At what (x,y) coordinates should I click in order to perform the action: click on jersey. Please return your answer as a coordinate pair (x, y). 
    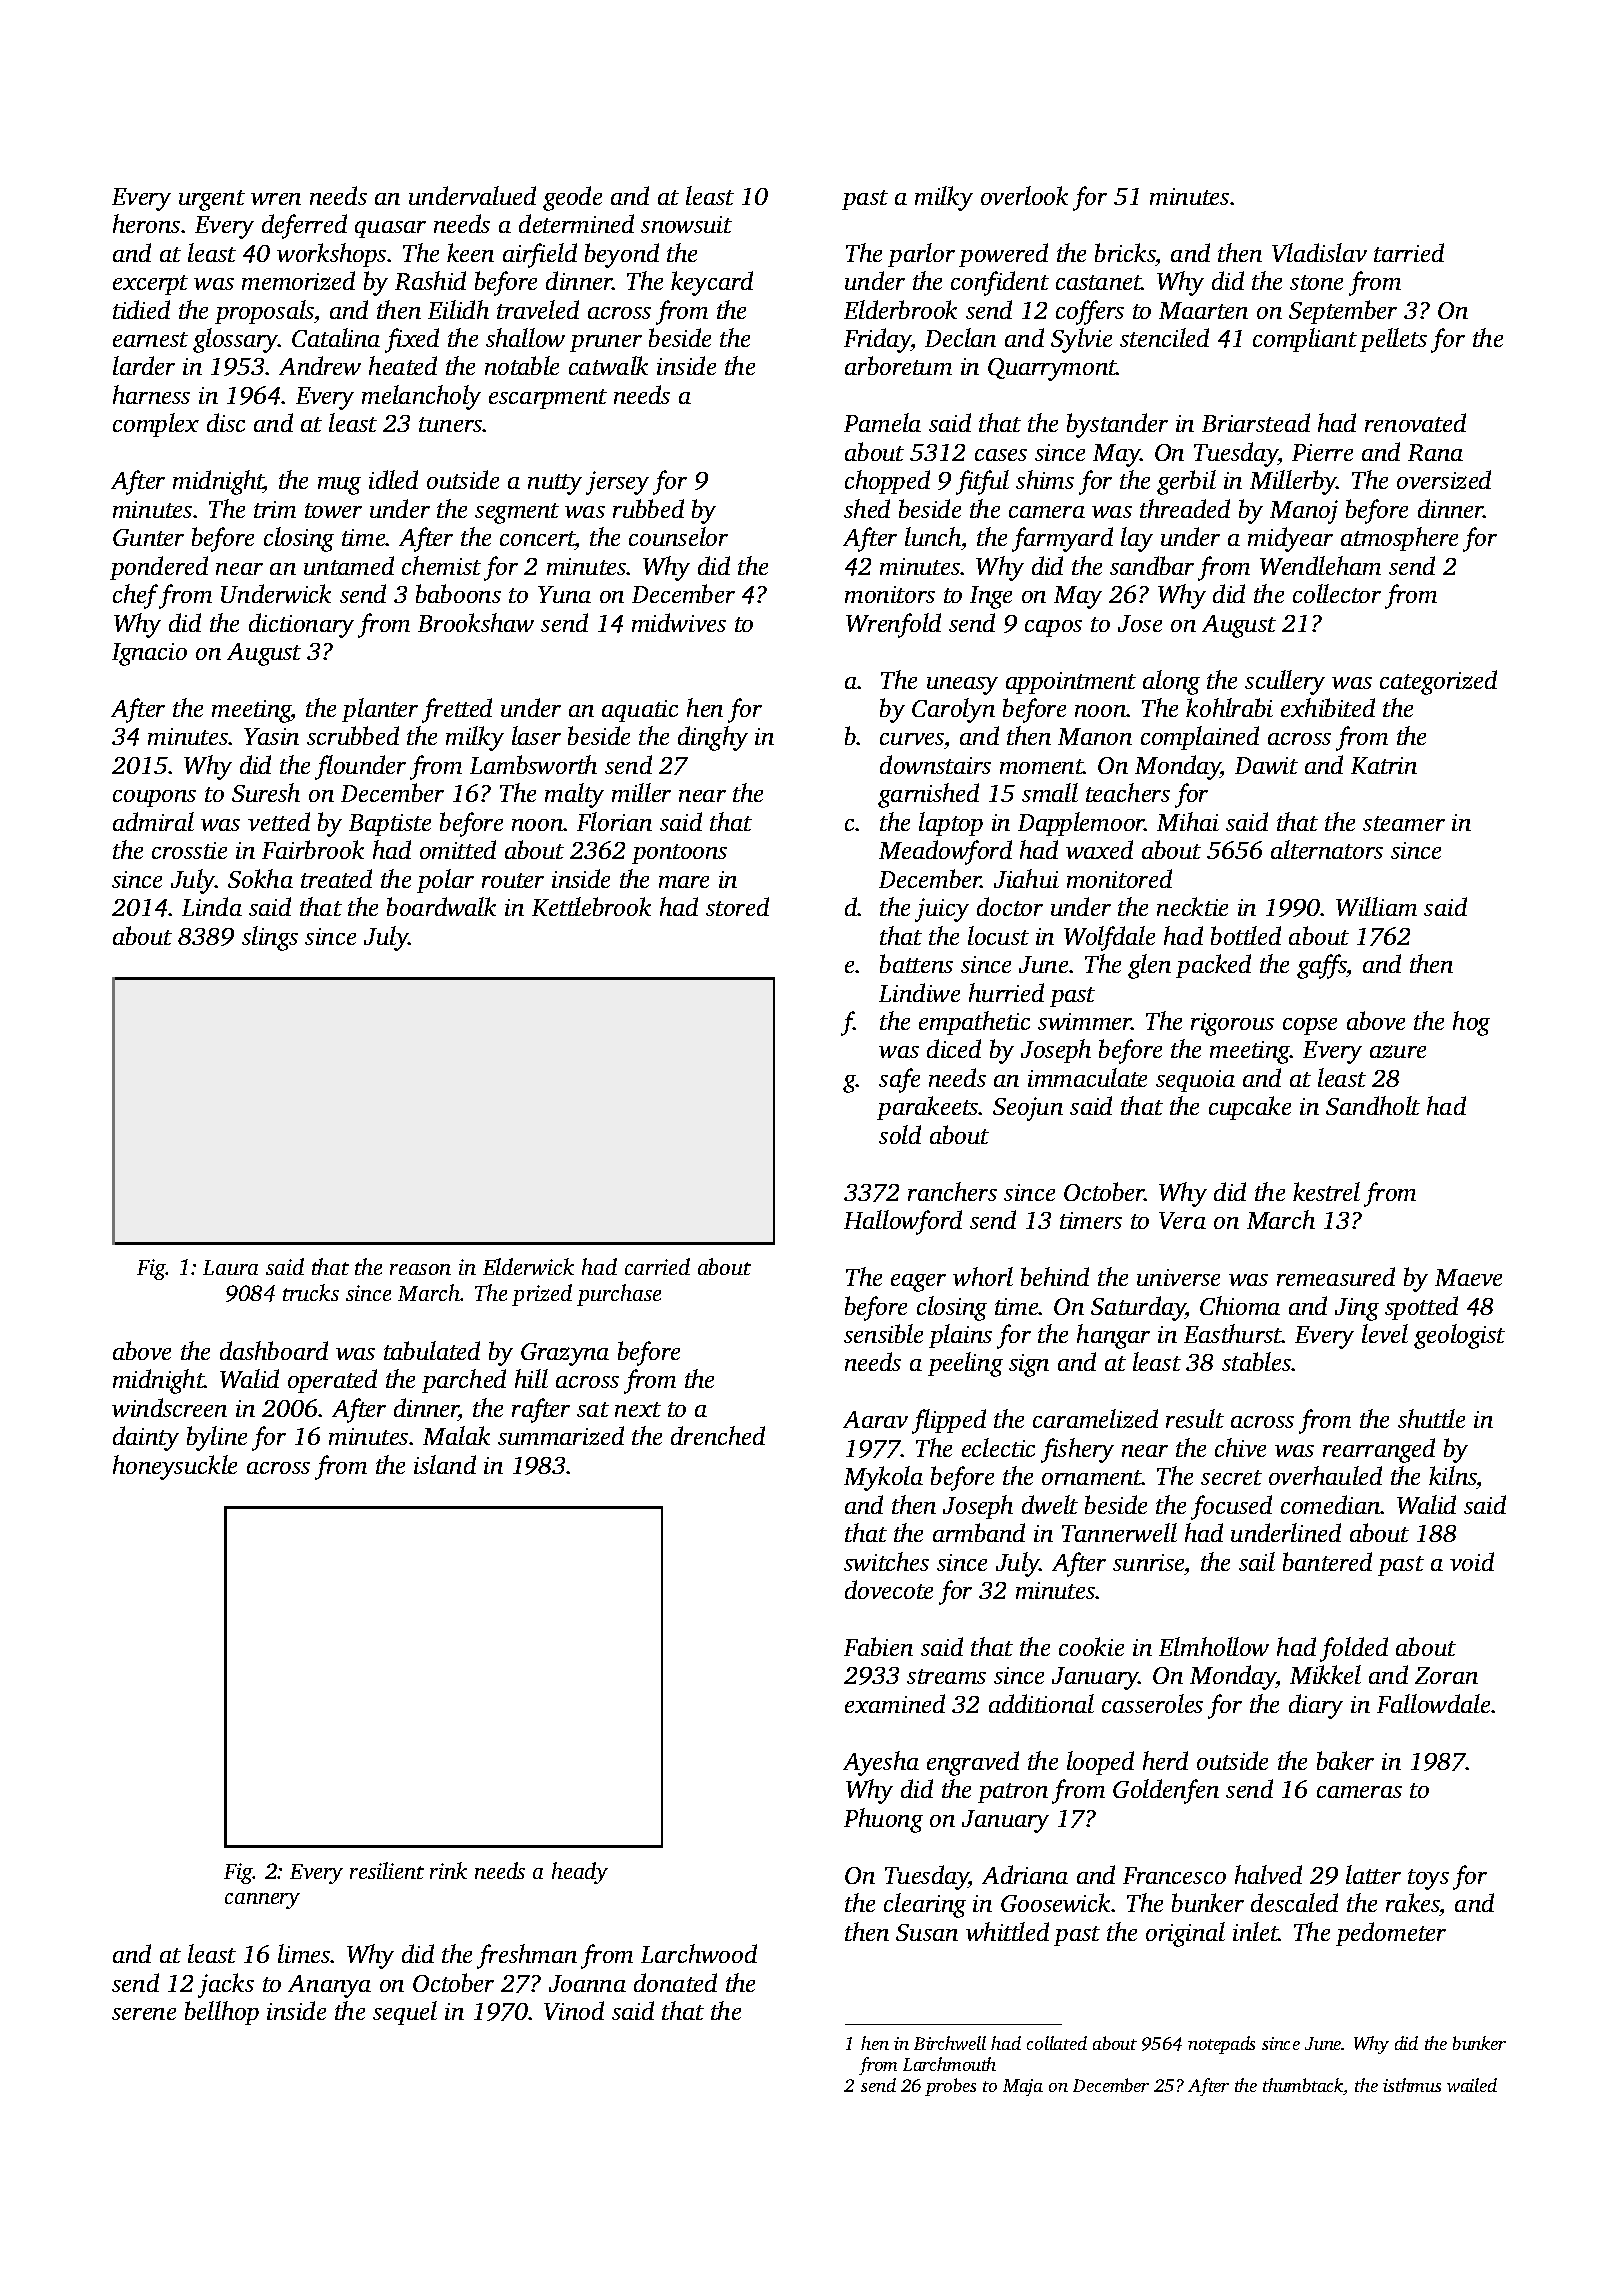
    Looking at the image, I should click on (617, 483).
